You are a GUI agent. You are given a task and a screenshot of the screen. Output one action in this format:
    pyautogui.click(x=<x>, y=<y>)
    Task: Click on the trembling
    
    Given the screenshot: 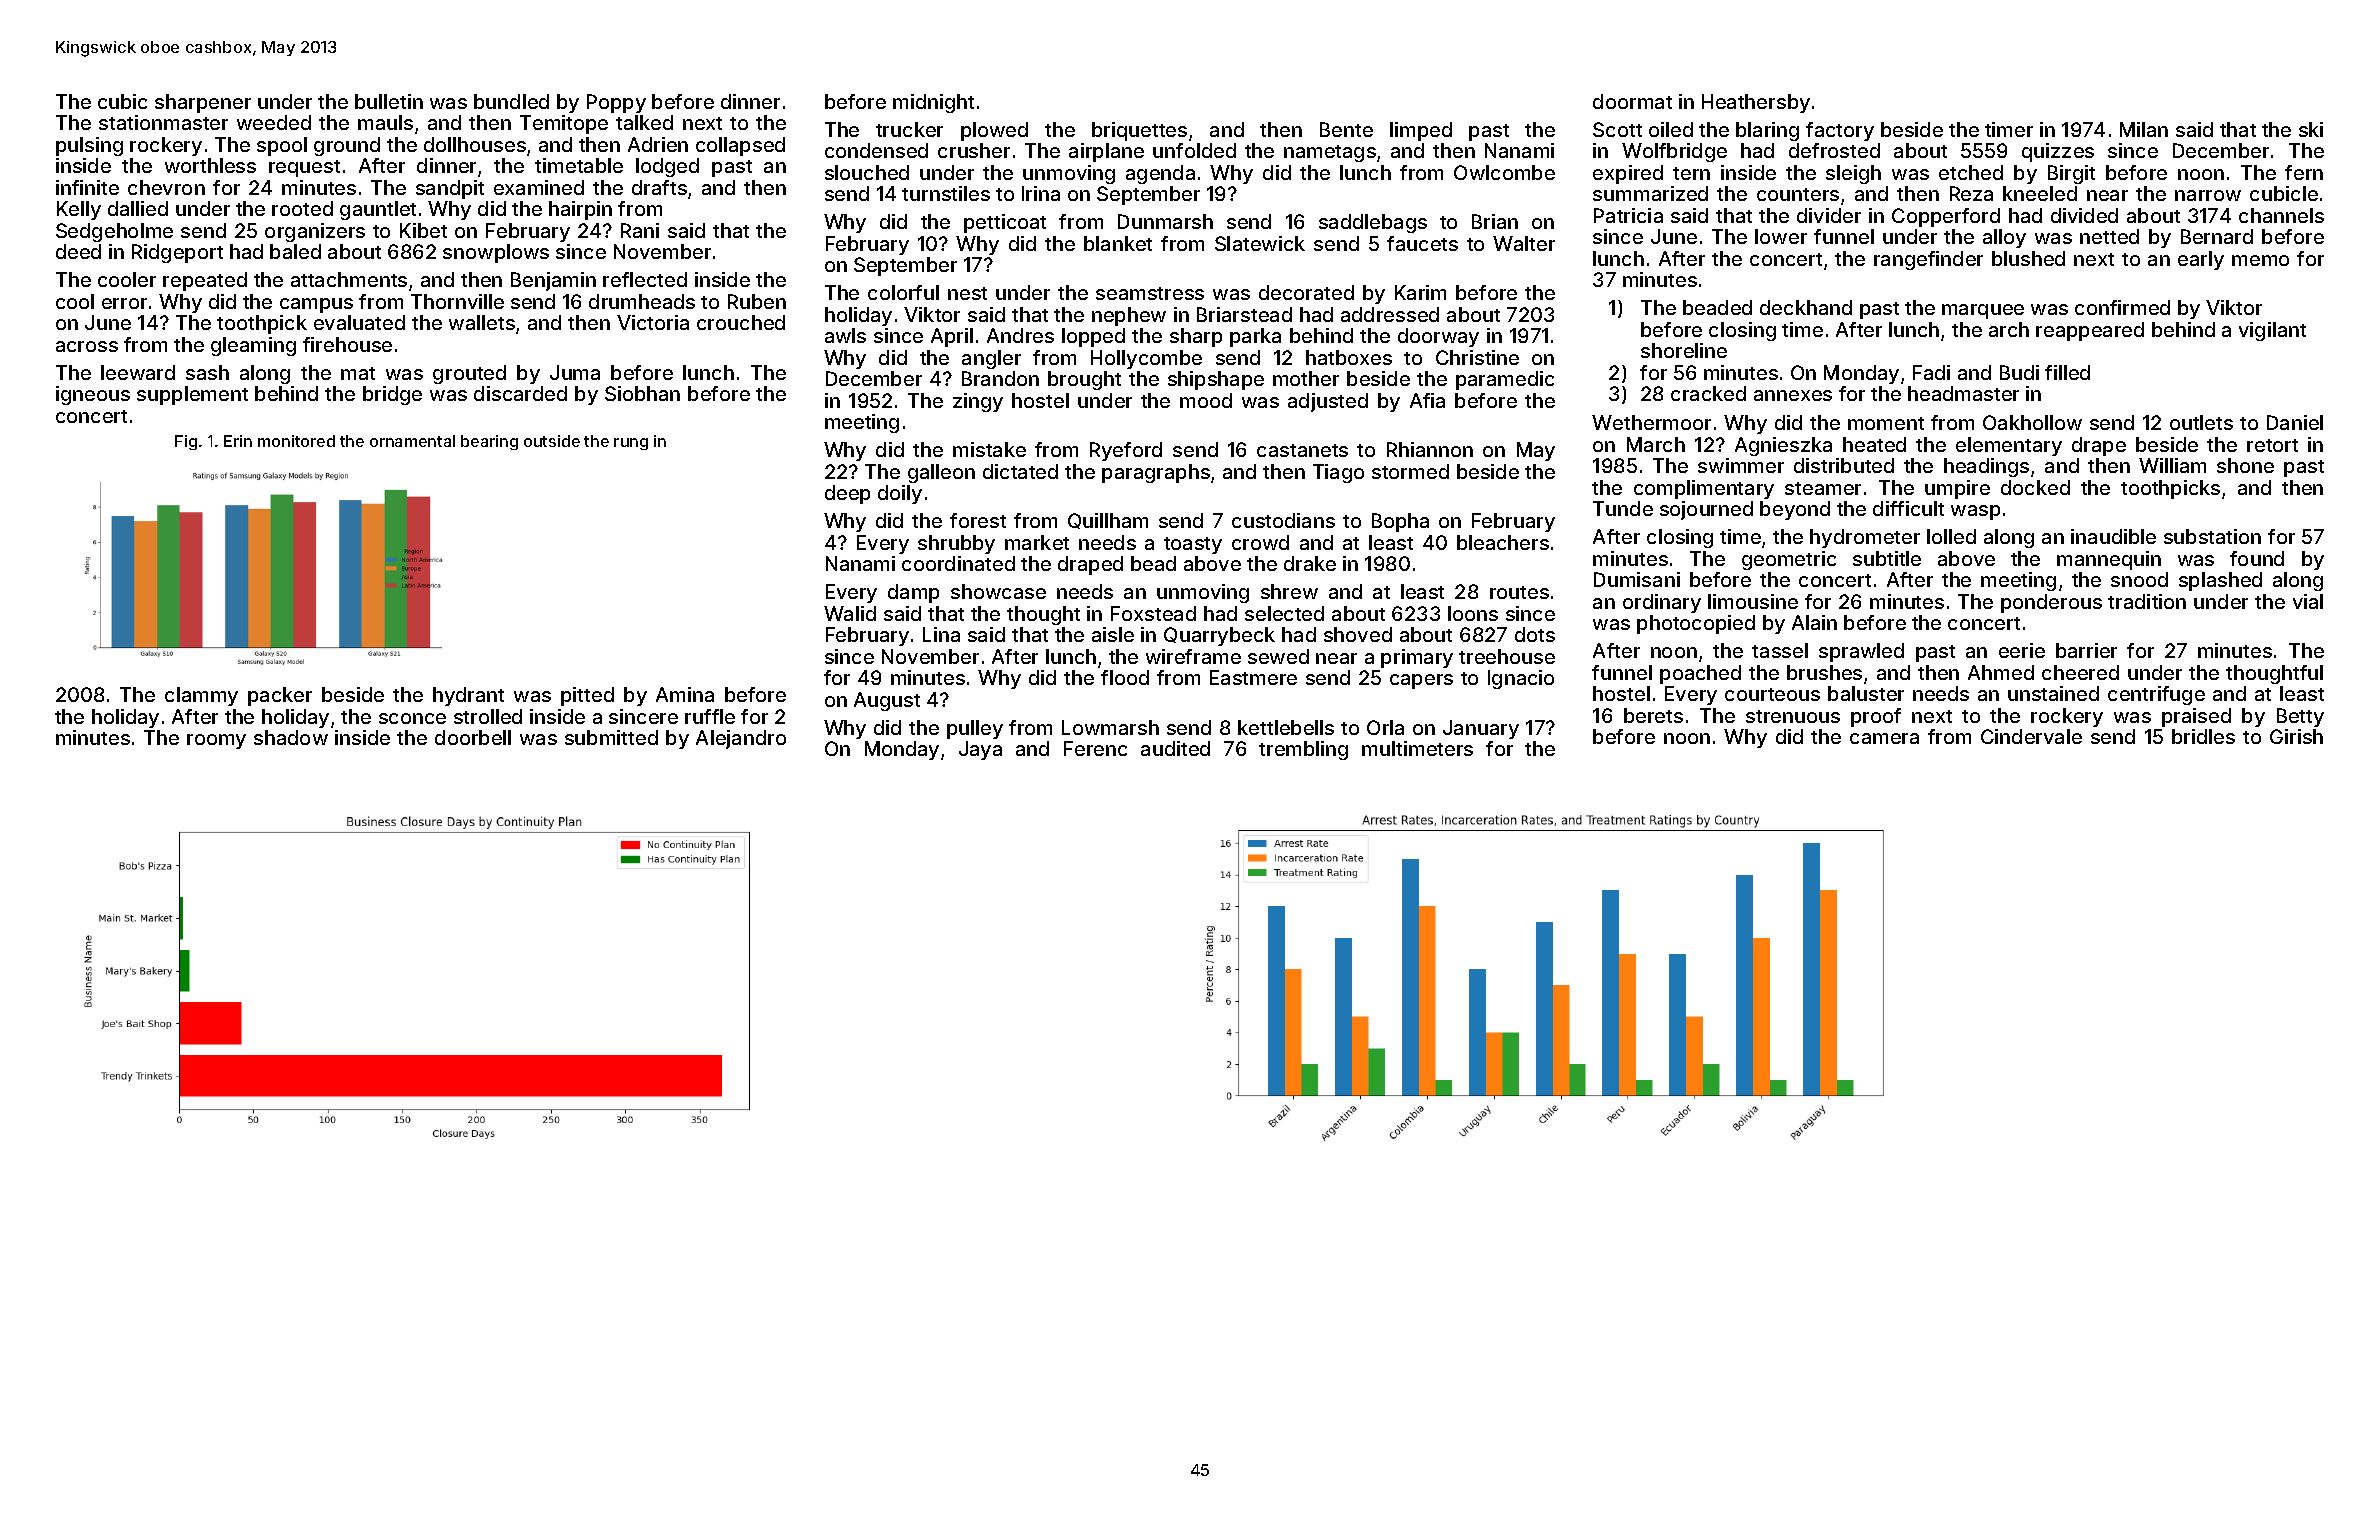 What is the action you would take?
    pyautogui.click(x=1303, y=750)
